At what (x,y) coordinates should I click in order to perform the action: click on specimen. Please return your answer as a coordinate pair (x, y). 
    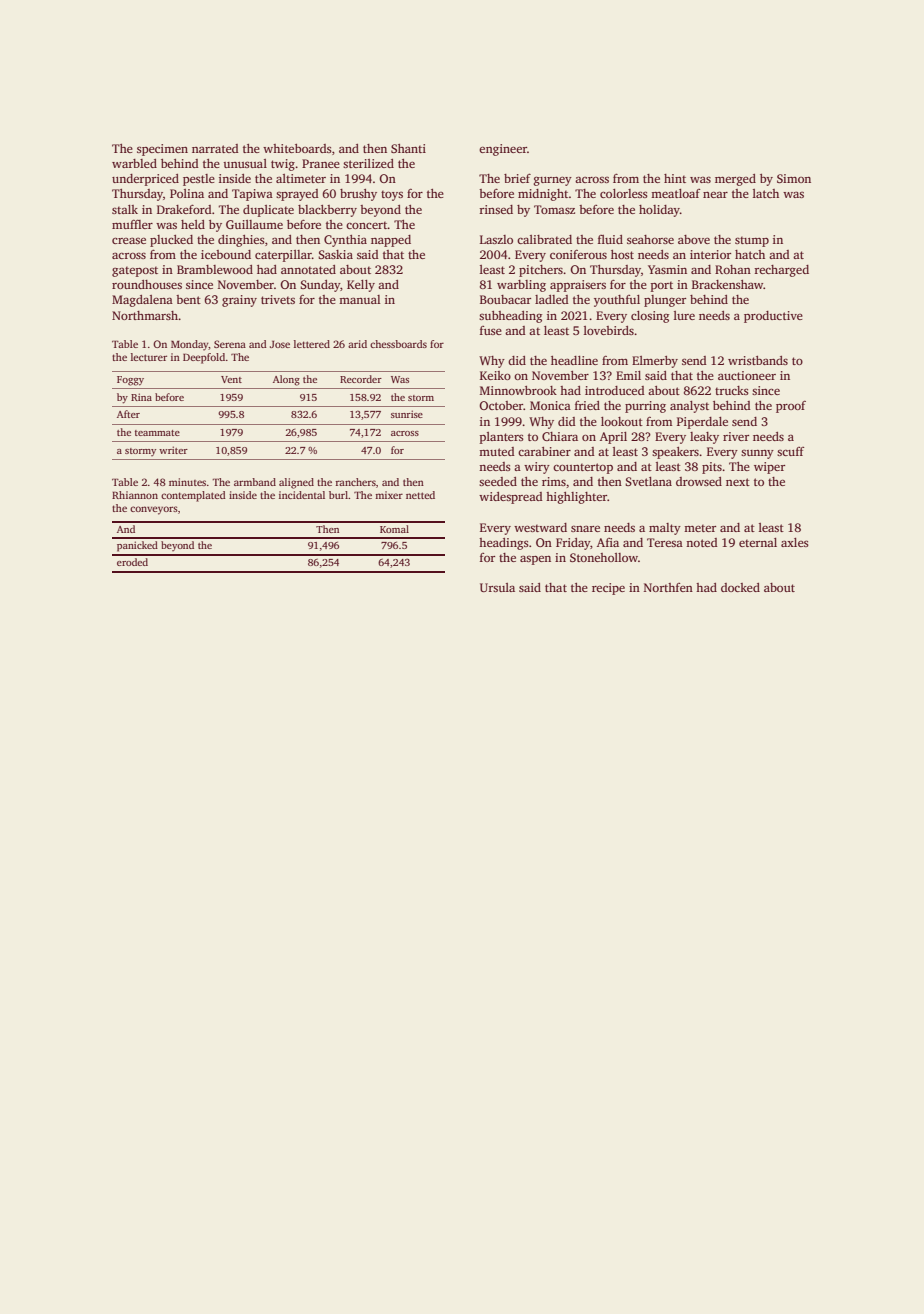
    Looking at the image, I should click on (162, 150).
